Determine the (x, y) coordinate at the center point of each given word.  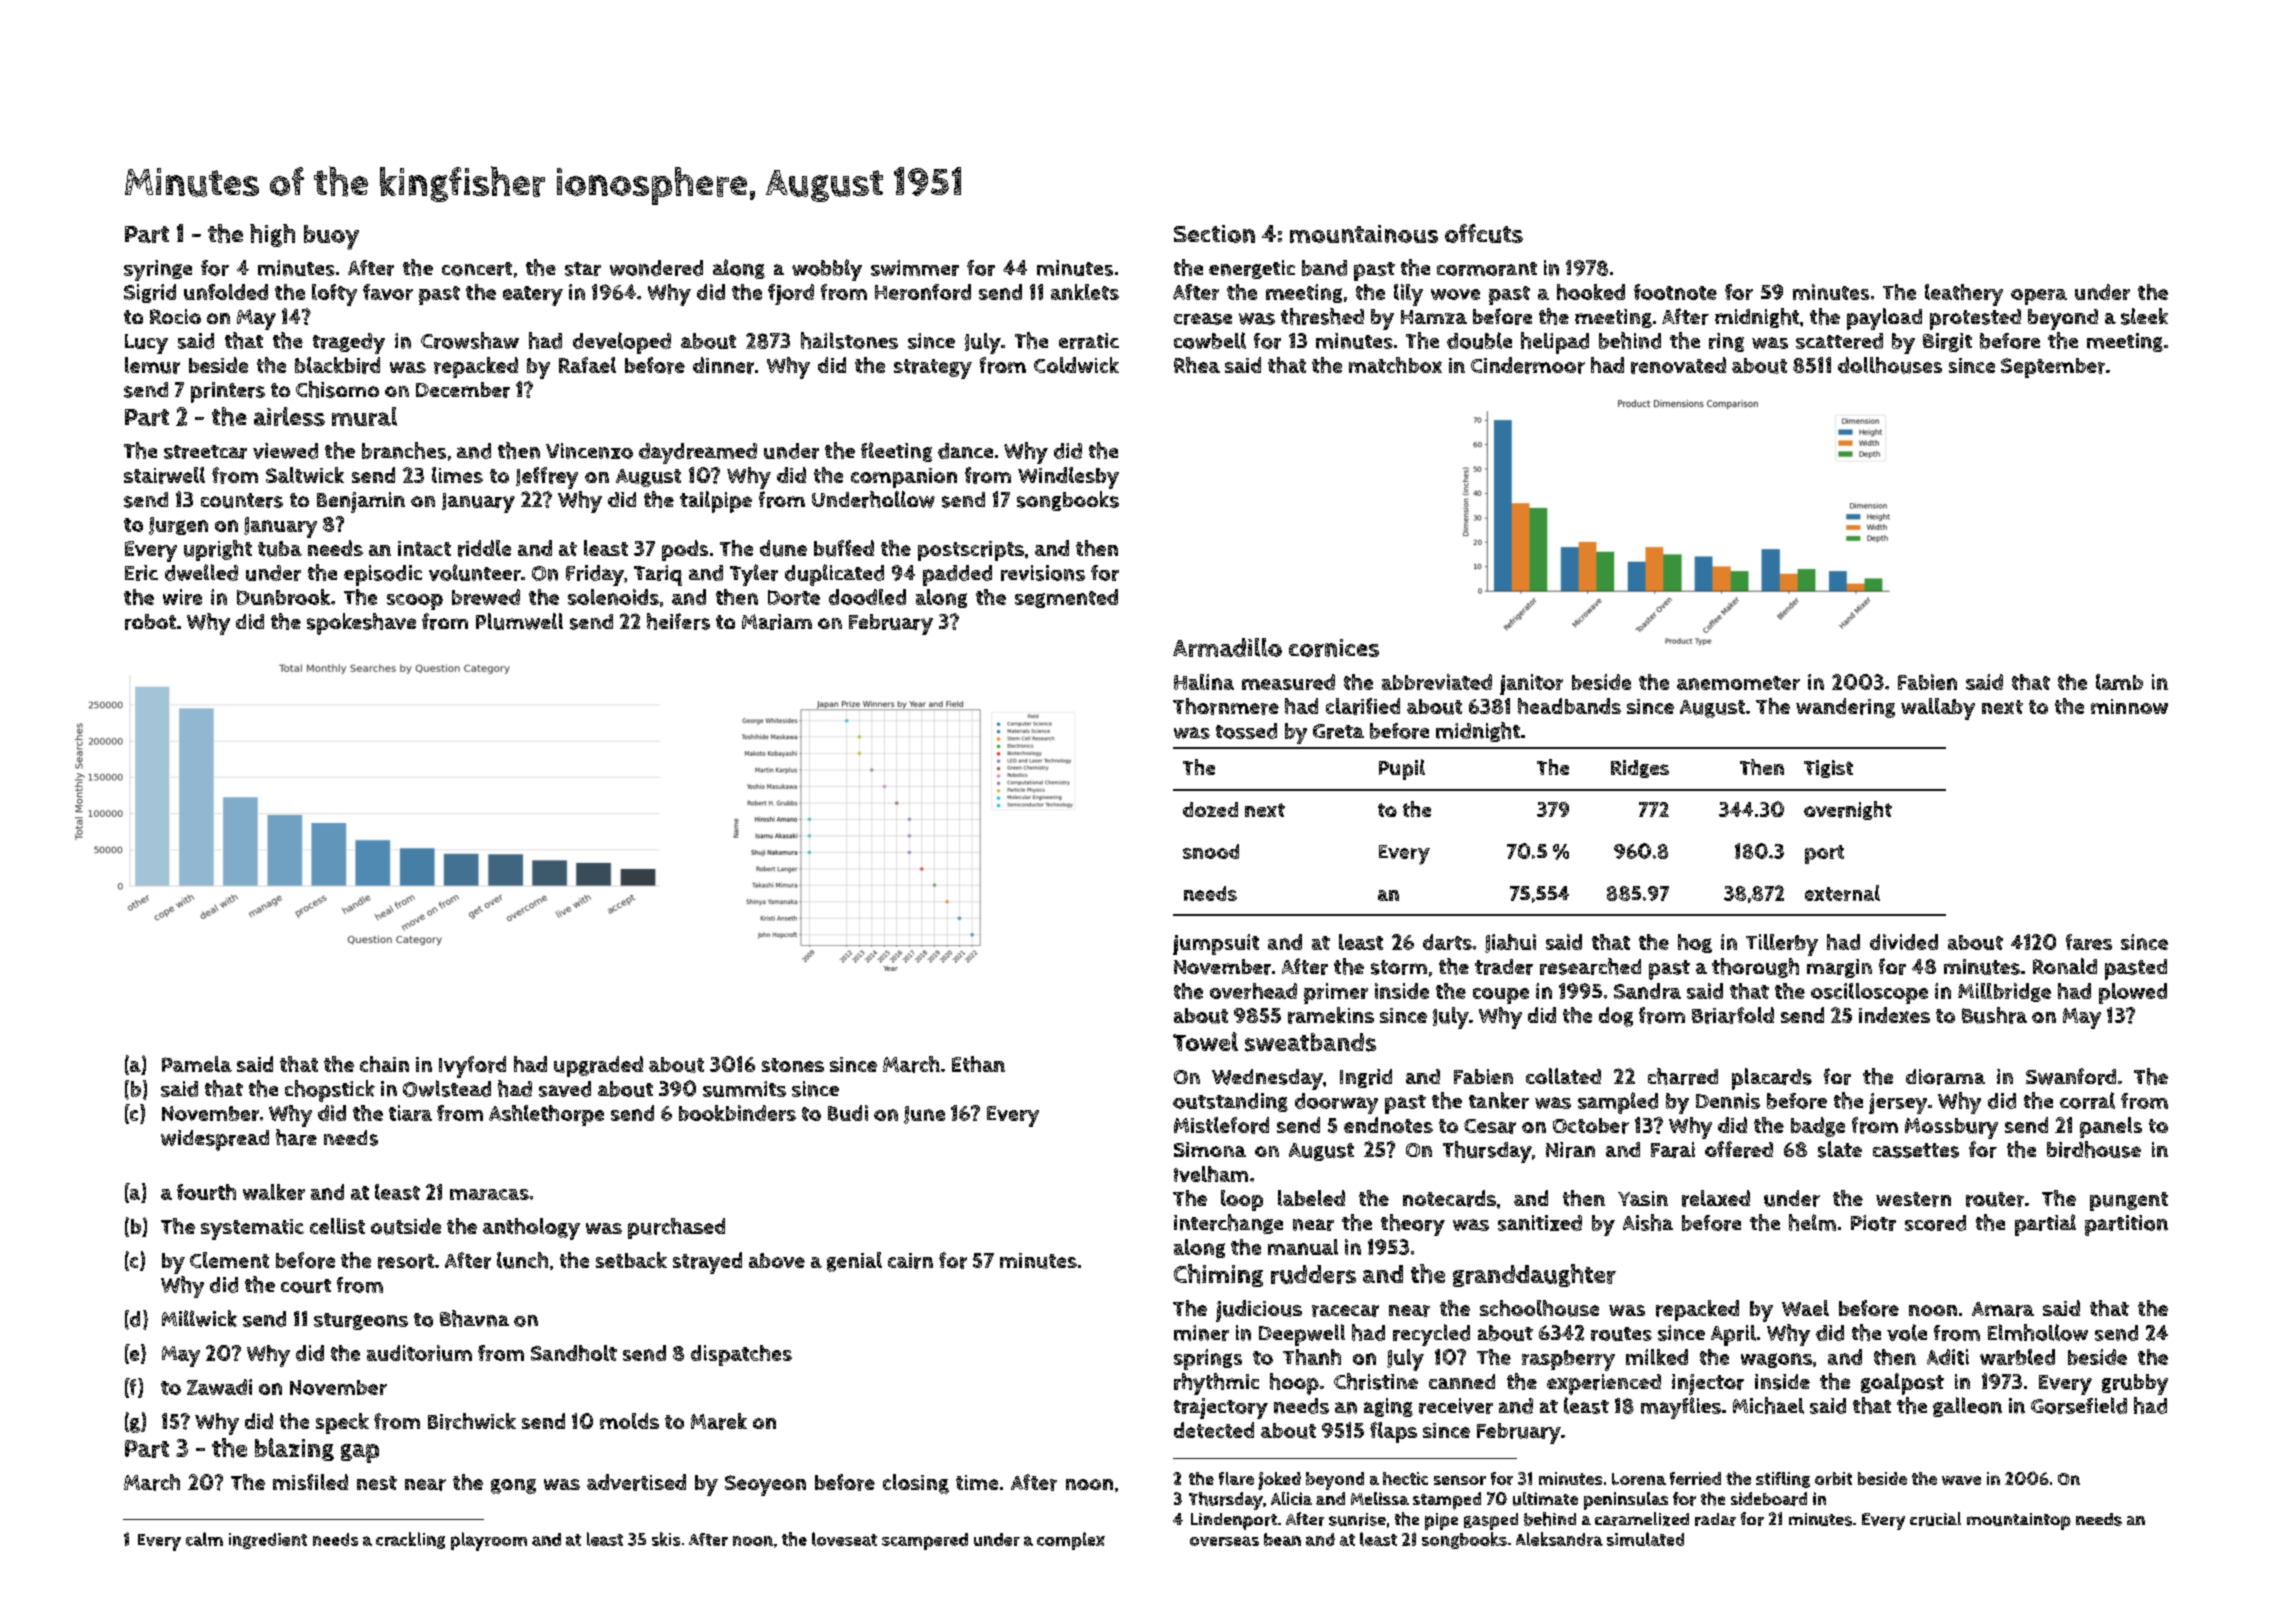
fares (2089, 942)
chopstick (330, 1091)
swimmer (915, 268)
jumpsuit (1216, 944)
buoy (331, 237)
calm (204, 1539)
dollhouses (1890, 365)
